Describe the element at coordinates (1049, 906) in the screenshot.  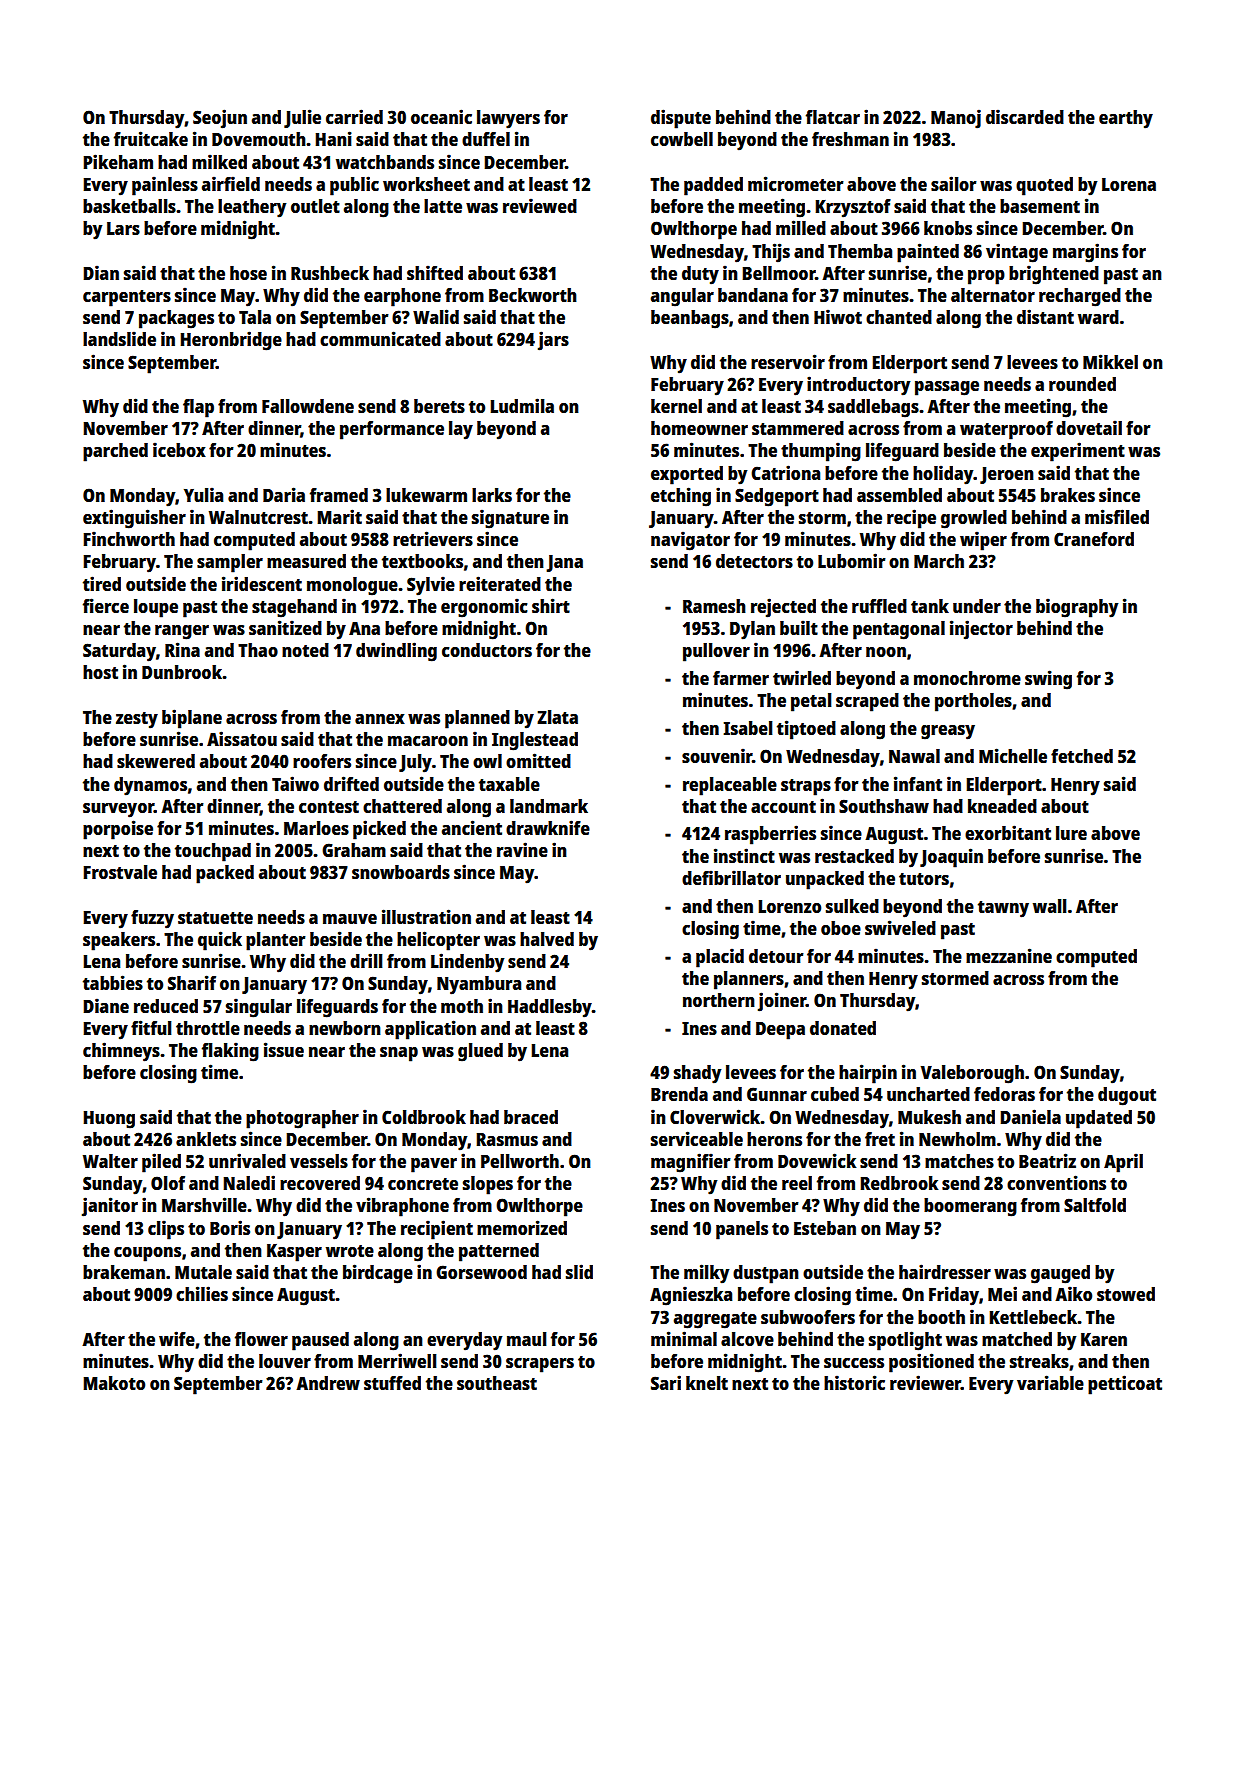
I see `wall` at that location.
